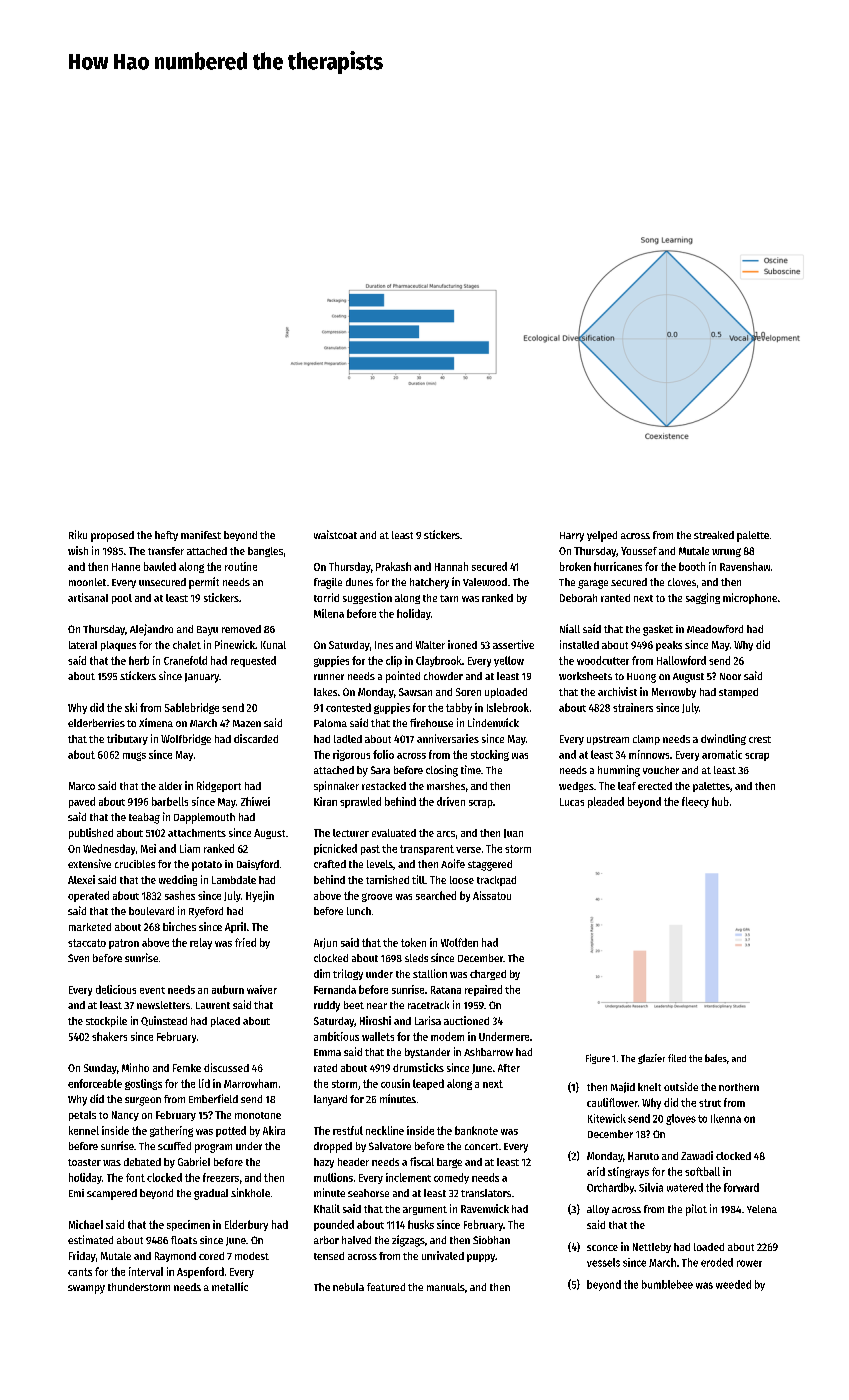 This document has width=849, height=1400. Describe the element at coordinates (247, 723) in the document. I see `Mazen` at that location.
